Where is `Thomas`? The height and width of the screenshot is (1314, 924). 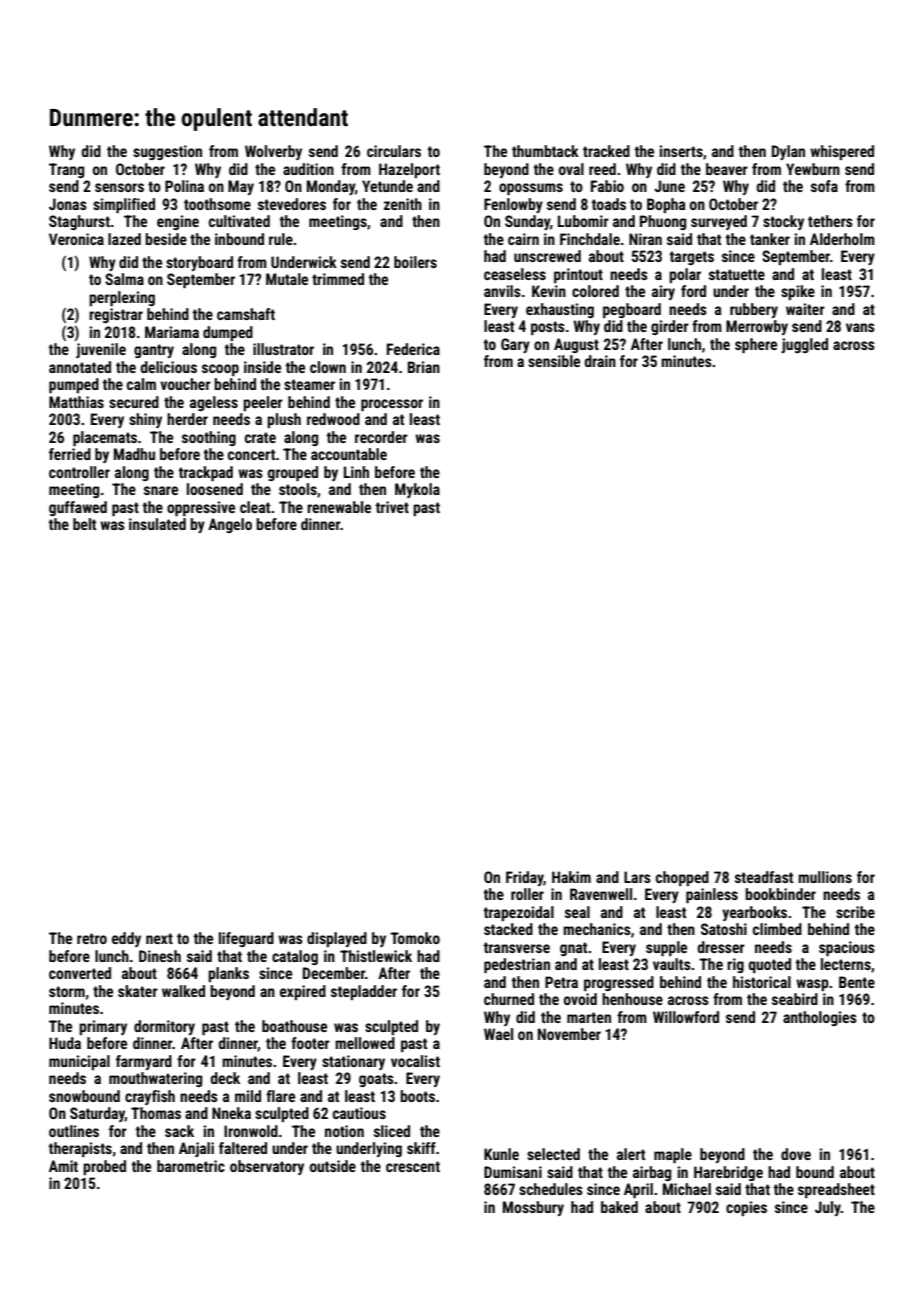
Thomas is located at coordinates (156, 1113).
